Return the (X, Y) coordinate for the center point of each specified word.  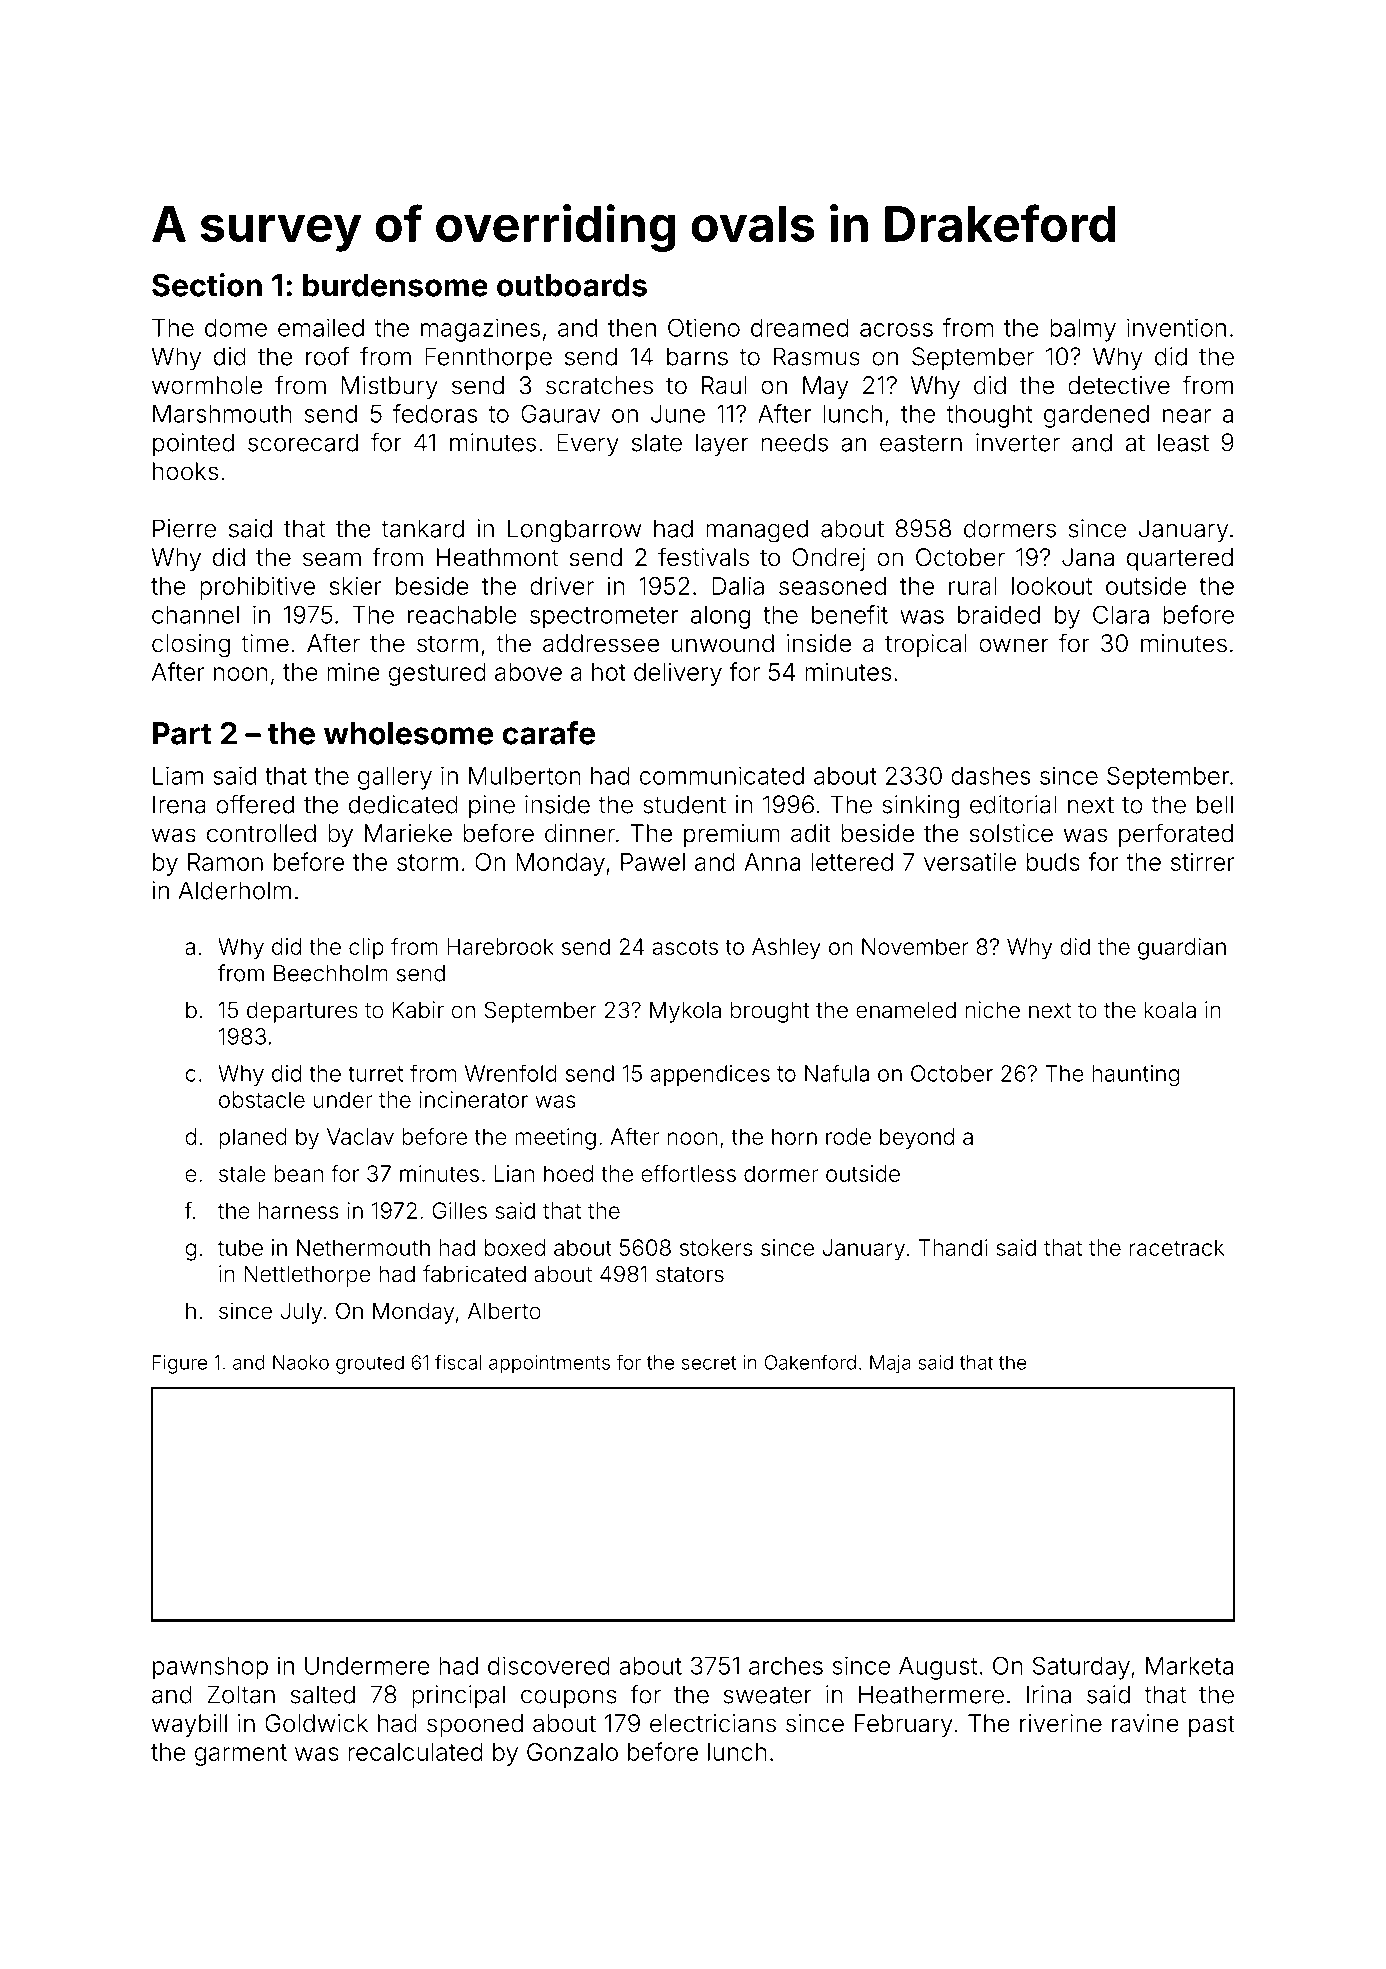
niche (993, 1009)
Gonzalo (572, 1752)
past (1212, 1726)
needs (795, 442)
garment (241, 1755)
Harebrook (500, 946)
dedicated (403, 804)
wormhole (207, 385)
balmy (1083, 330)
